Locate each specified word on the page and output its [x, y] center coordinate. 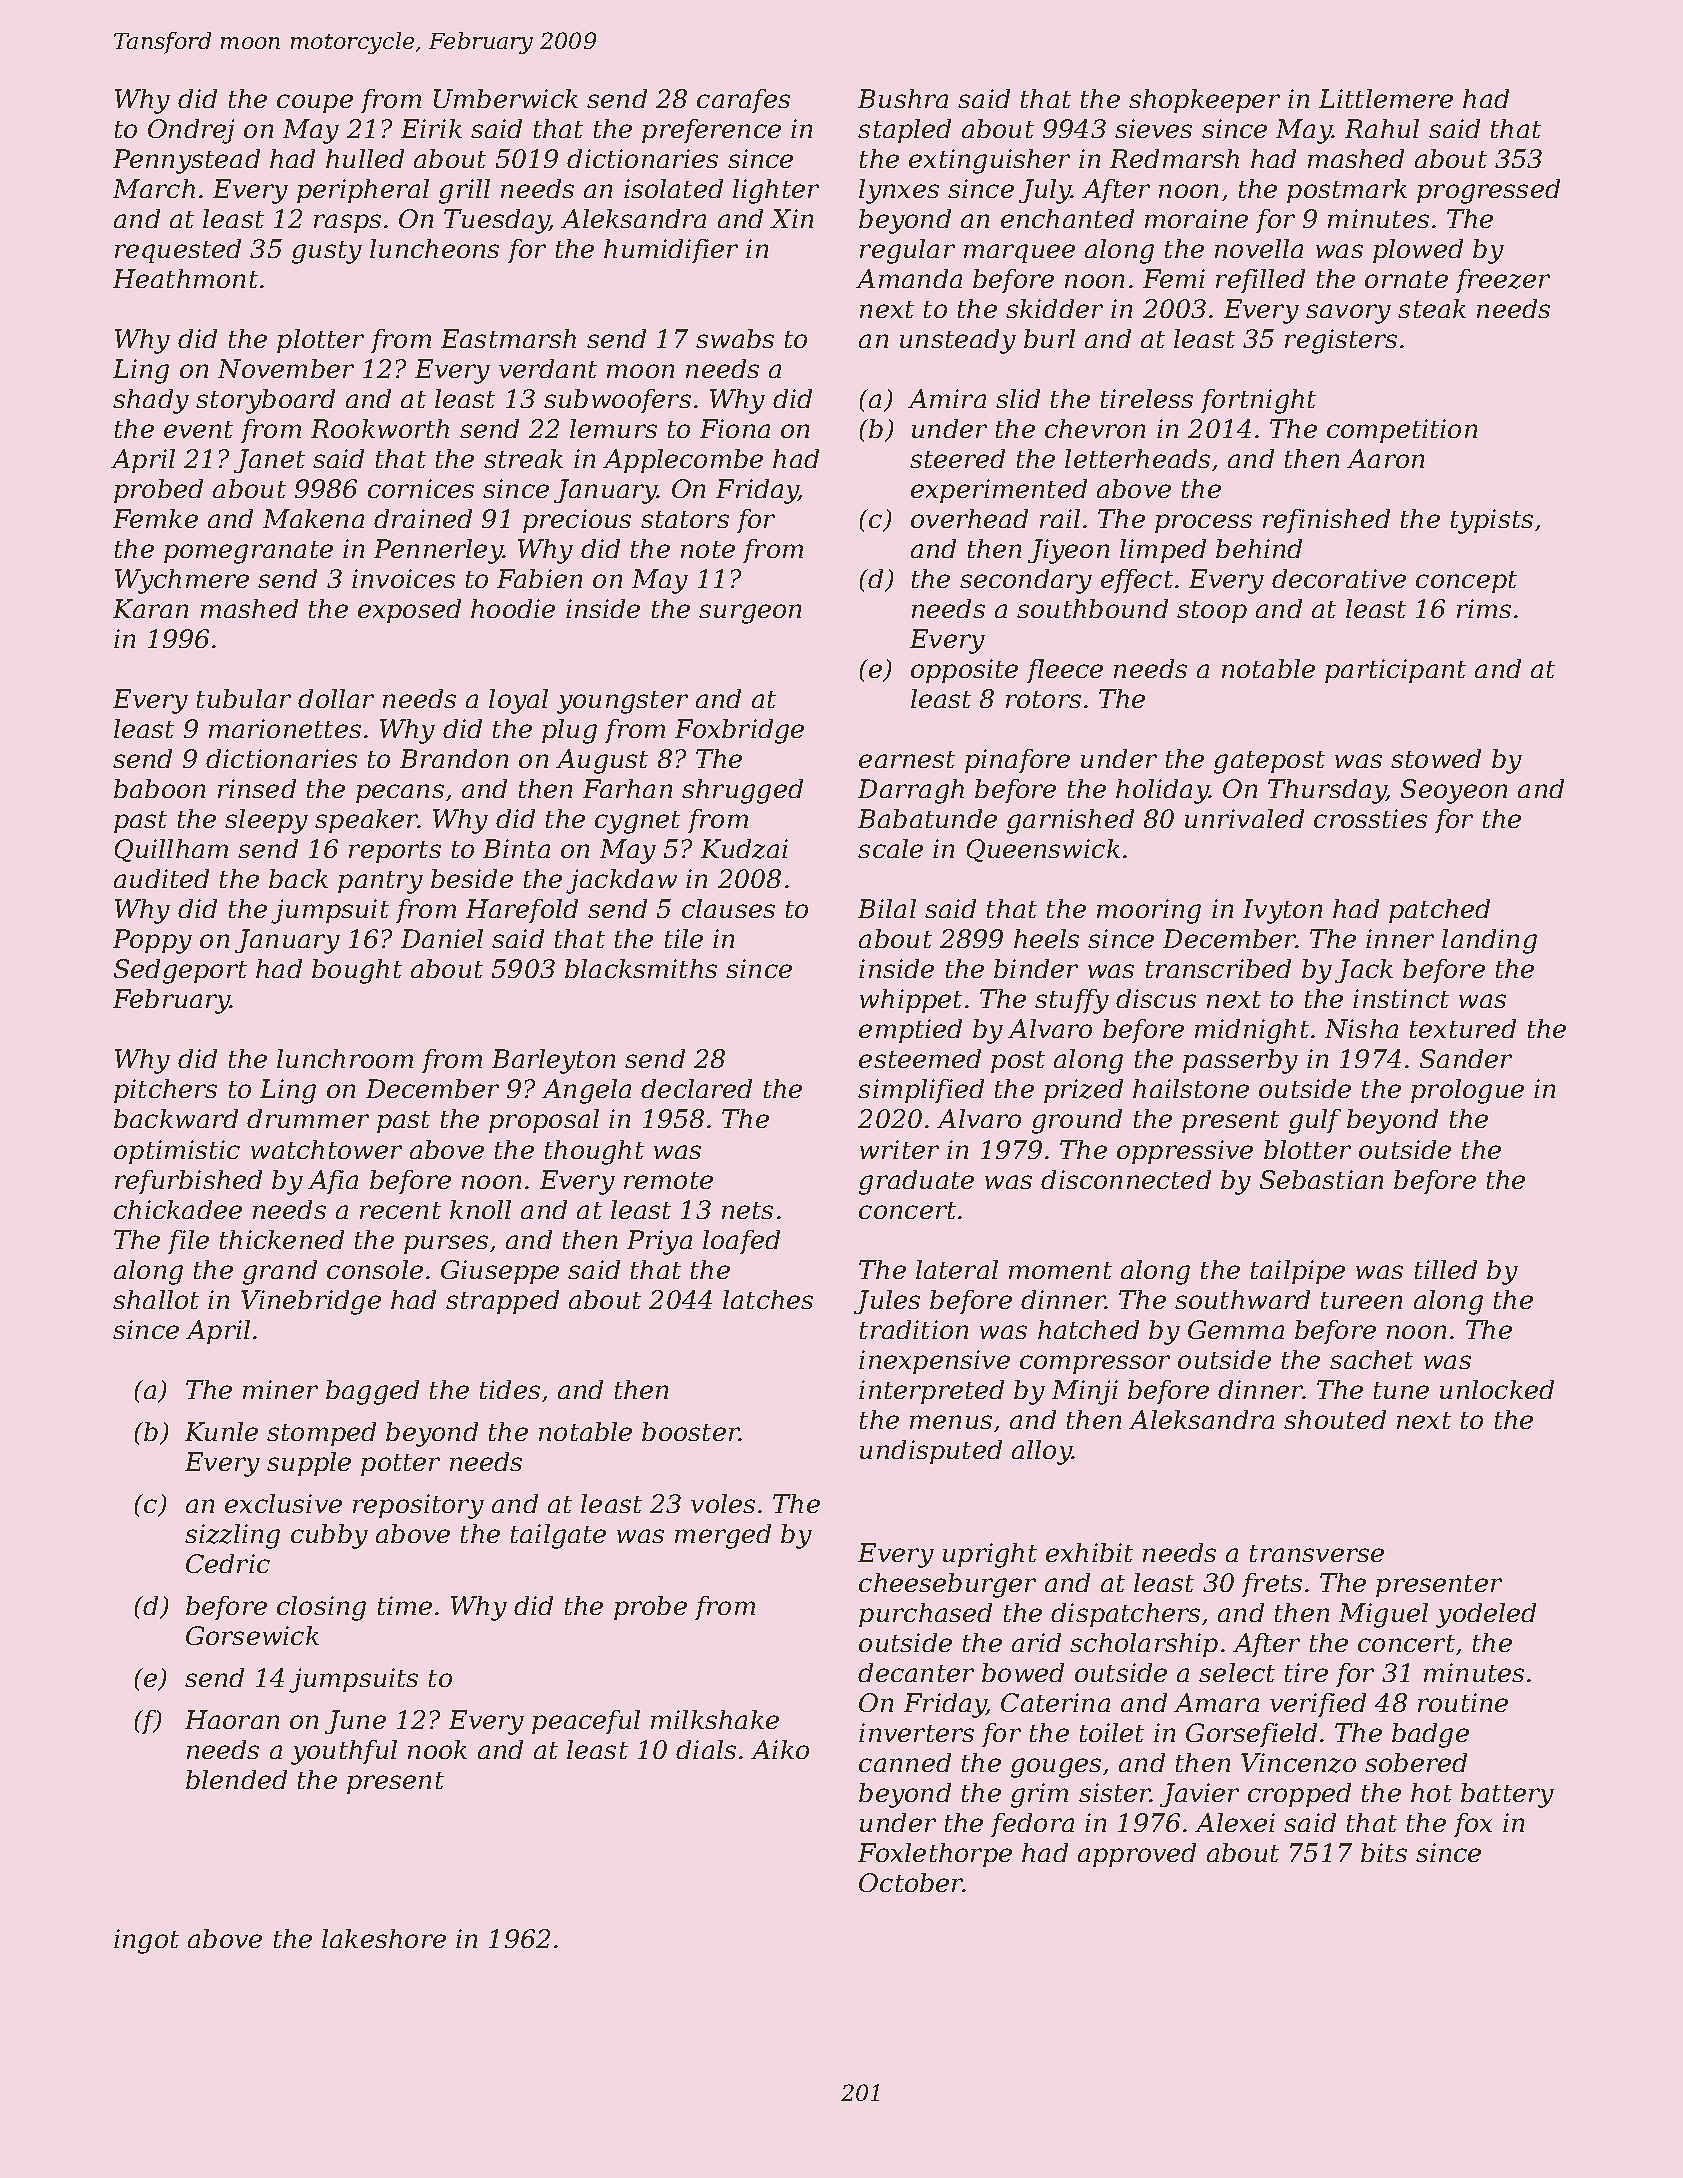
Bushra [903, 98]
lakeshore [384, 1938]
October [911, 1882]
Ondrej [191, 131]
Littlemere [1386, 98]
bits [1384, 1852]
